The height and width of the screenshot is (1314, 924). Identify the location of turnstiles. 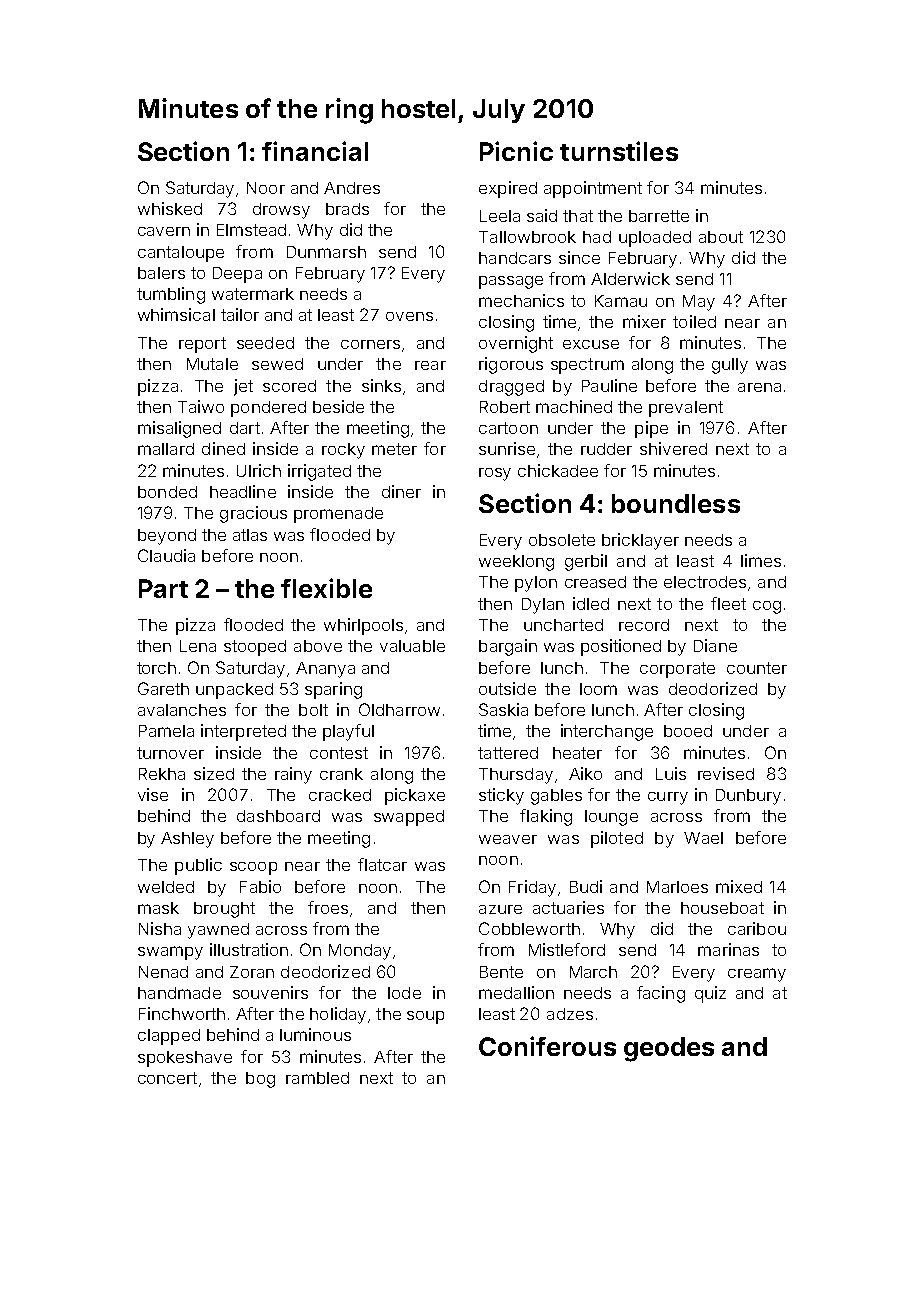
(619, 151).
